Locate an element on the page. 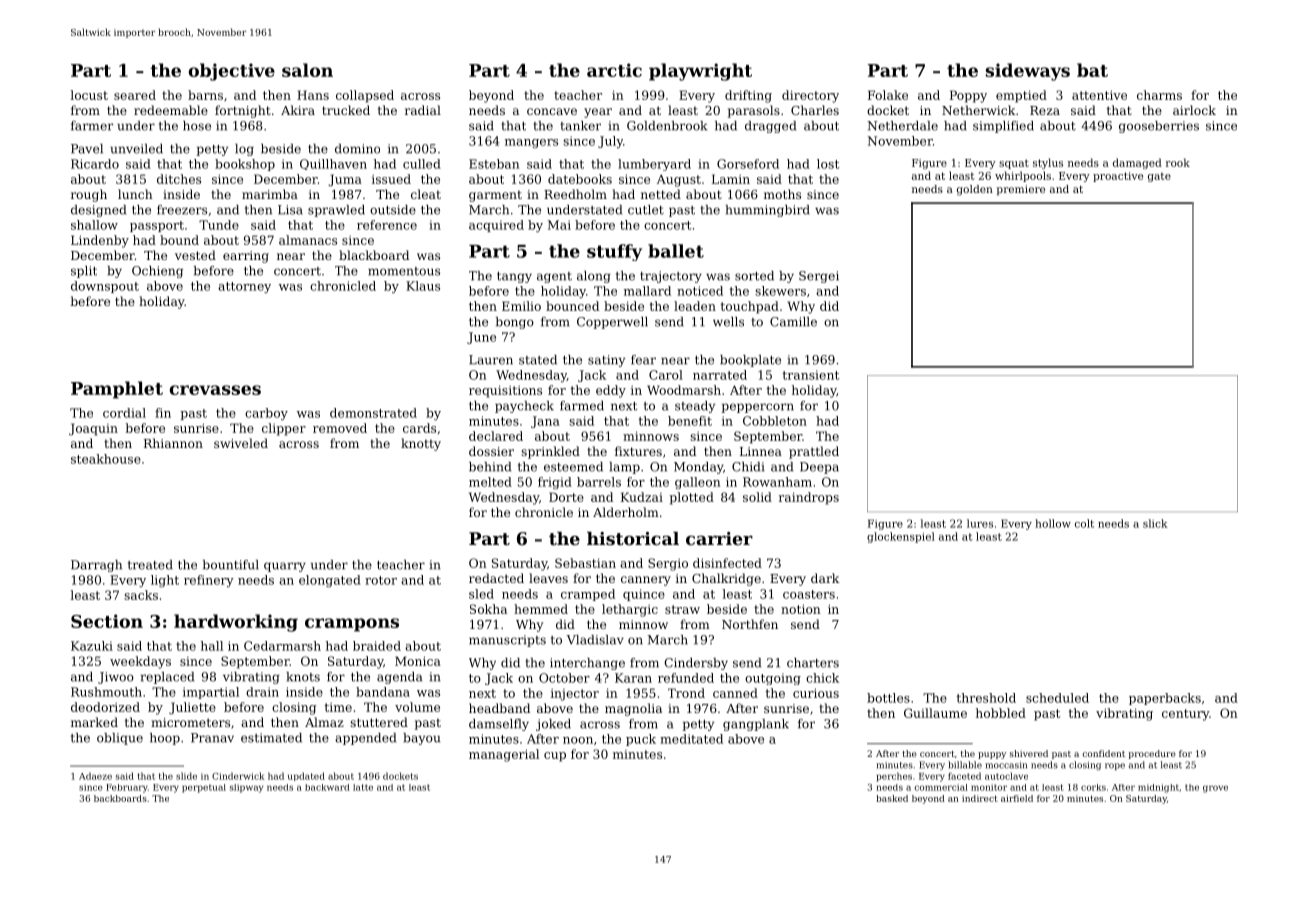 The image size is (1308, 924). steakhouse is located at coordinates (106, 459).
